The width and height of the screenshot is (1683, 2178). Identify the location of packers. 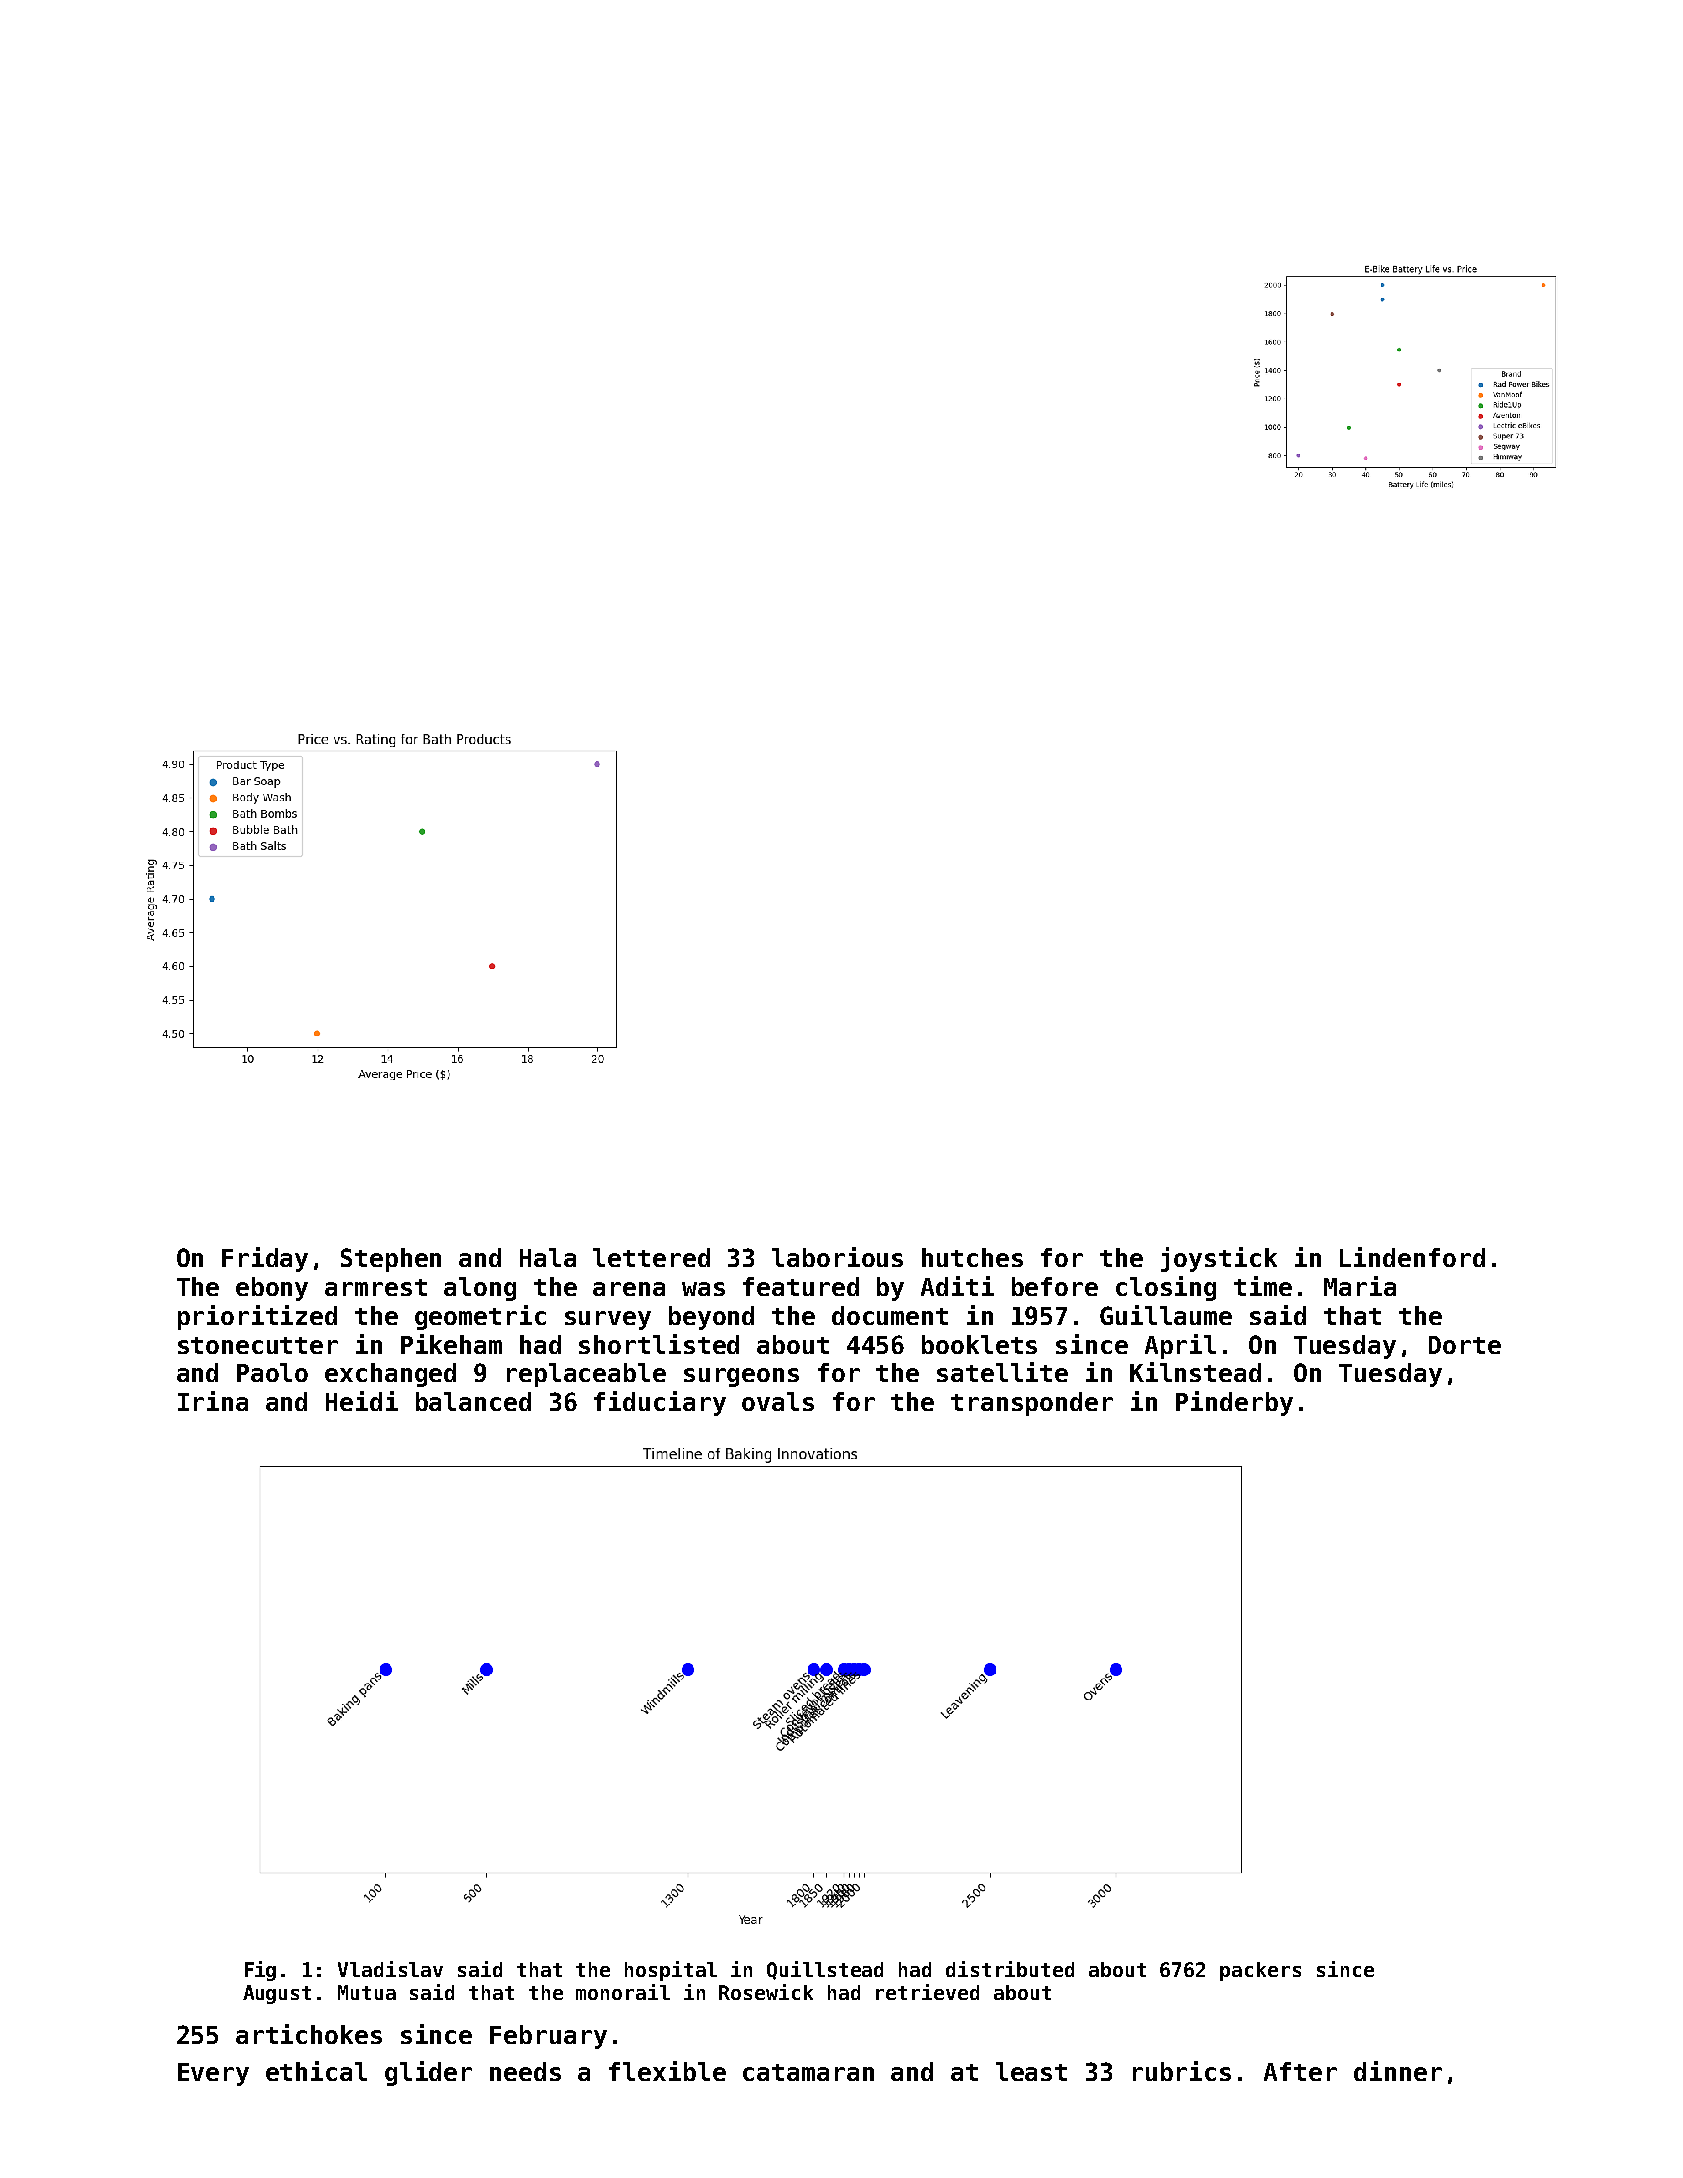
(1260, 1971).
